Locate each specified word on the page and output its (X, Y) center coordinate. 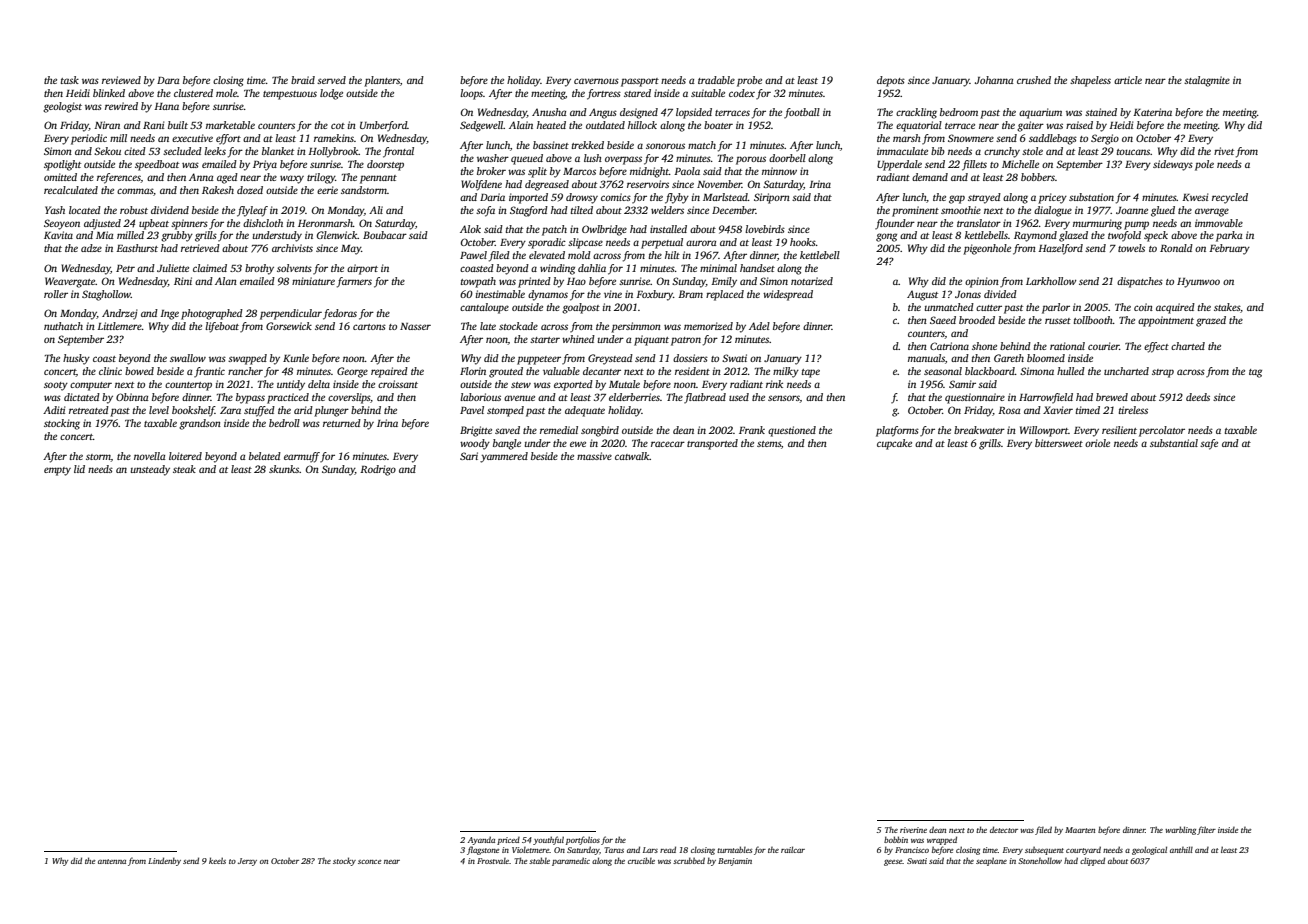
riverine (913, 830)
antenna (112, 861)
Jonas (968, 294)
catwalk (632, 456)
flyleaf (252, 211)
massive (594, 456)
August (922, 295)
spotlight (62, 165)
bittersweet (1059, 443)
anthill (1181, 849)
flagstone (483, 850)
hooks (803, 242)
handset (757, 268)
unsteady (150, 470)
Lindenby (164, 861)
